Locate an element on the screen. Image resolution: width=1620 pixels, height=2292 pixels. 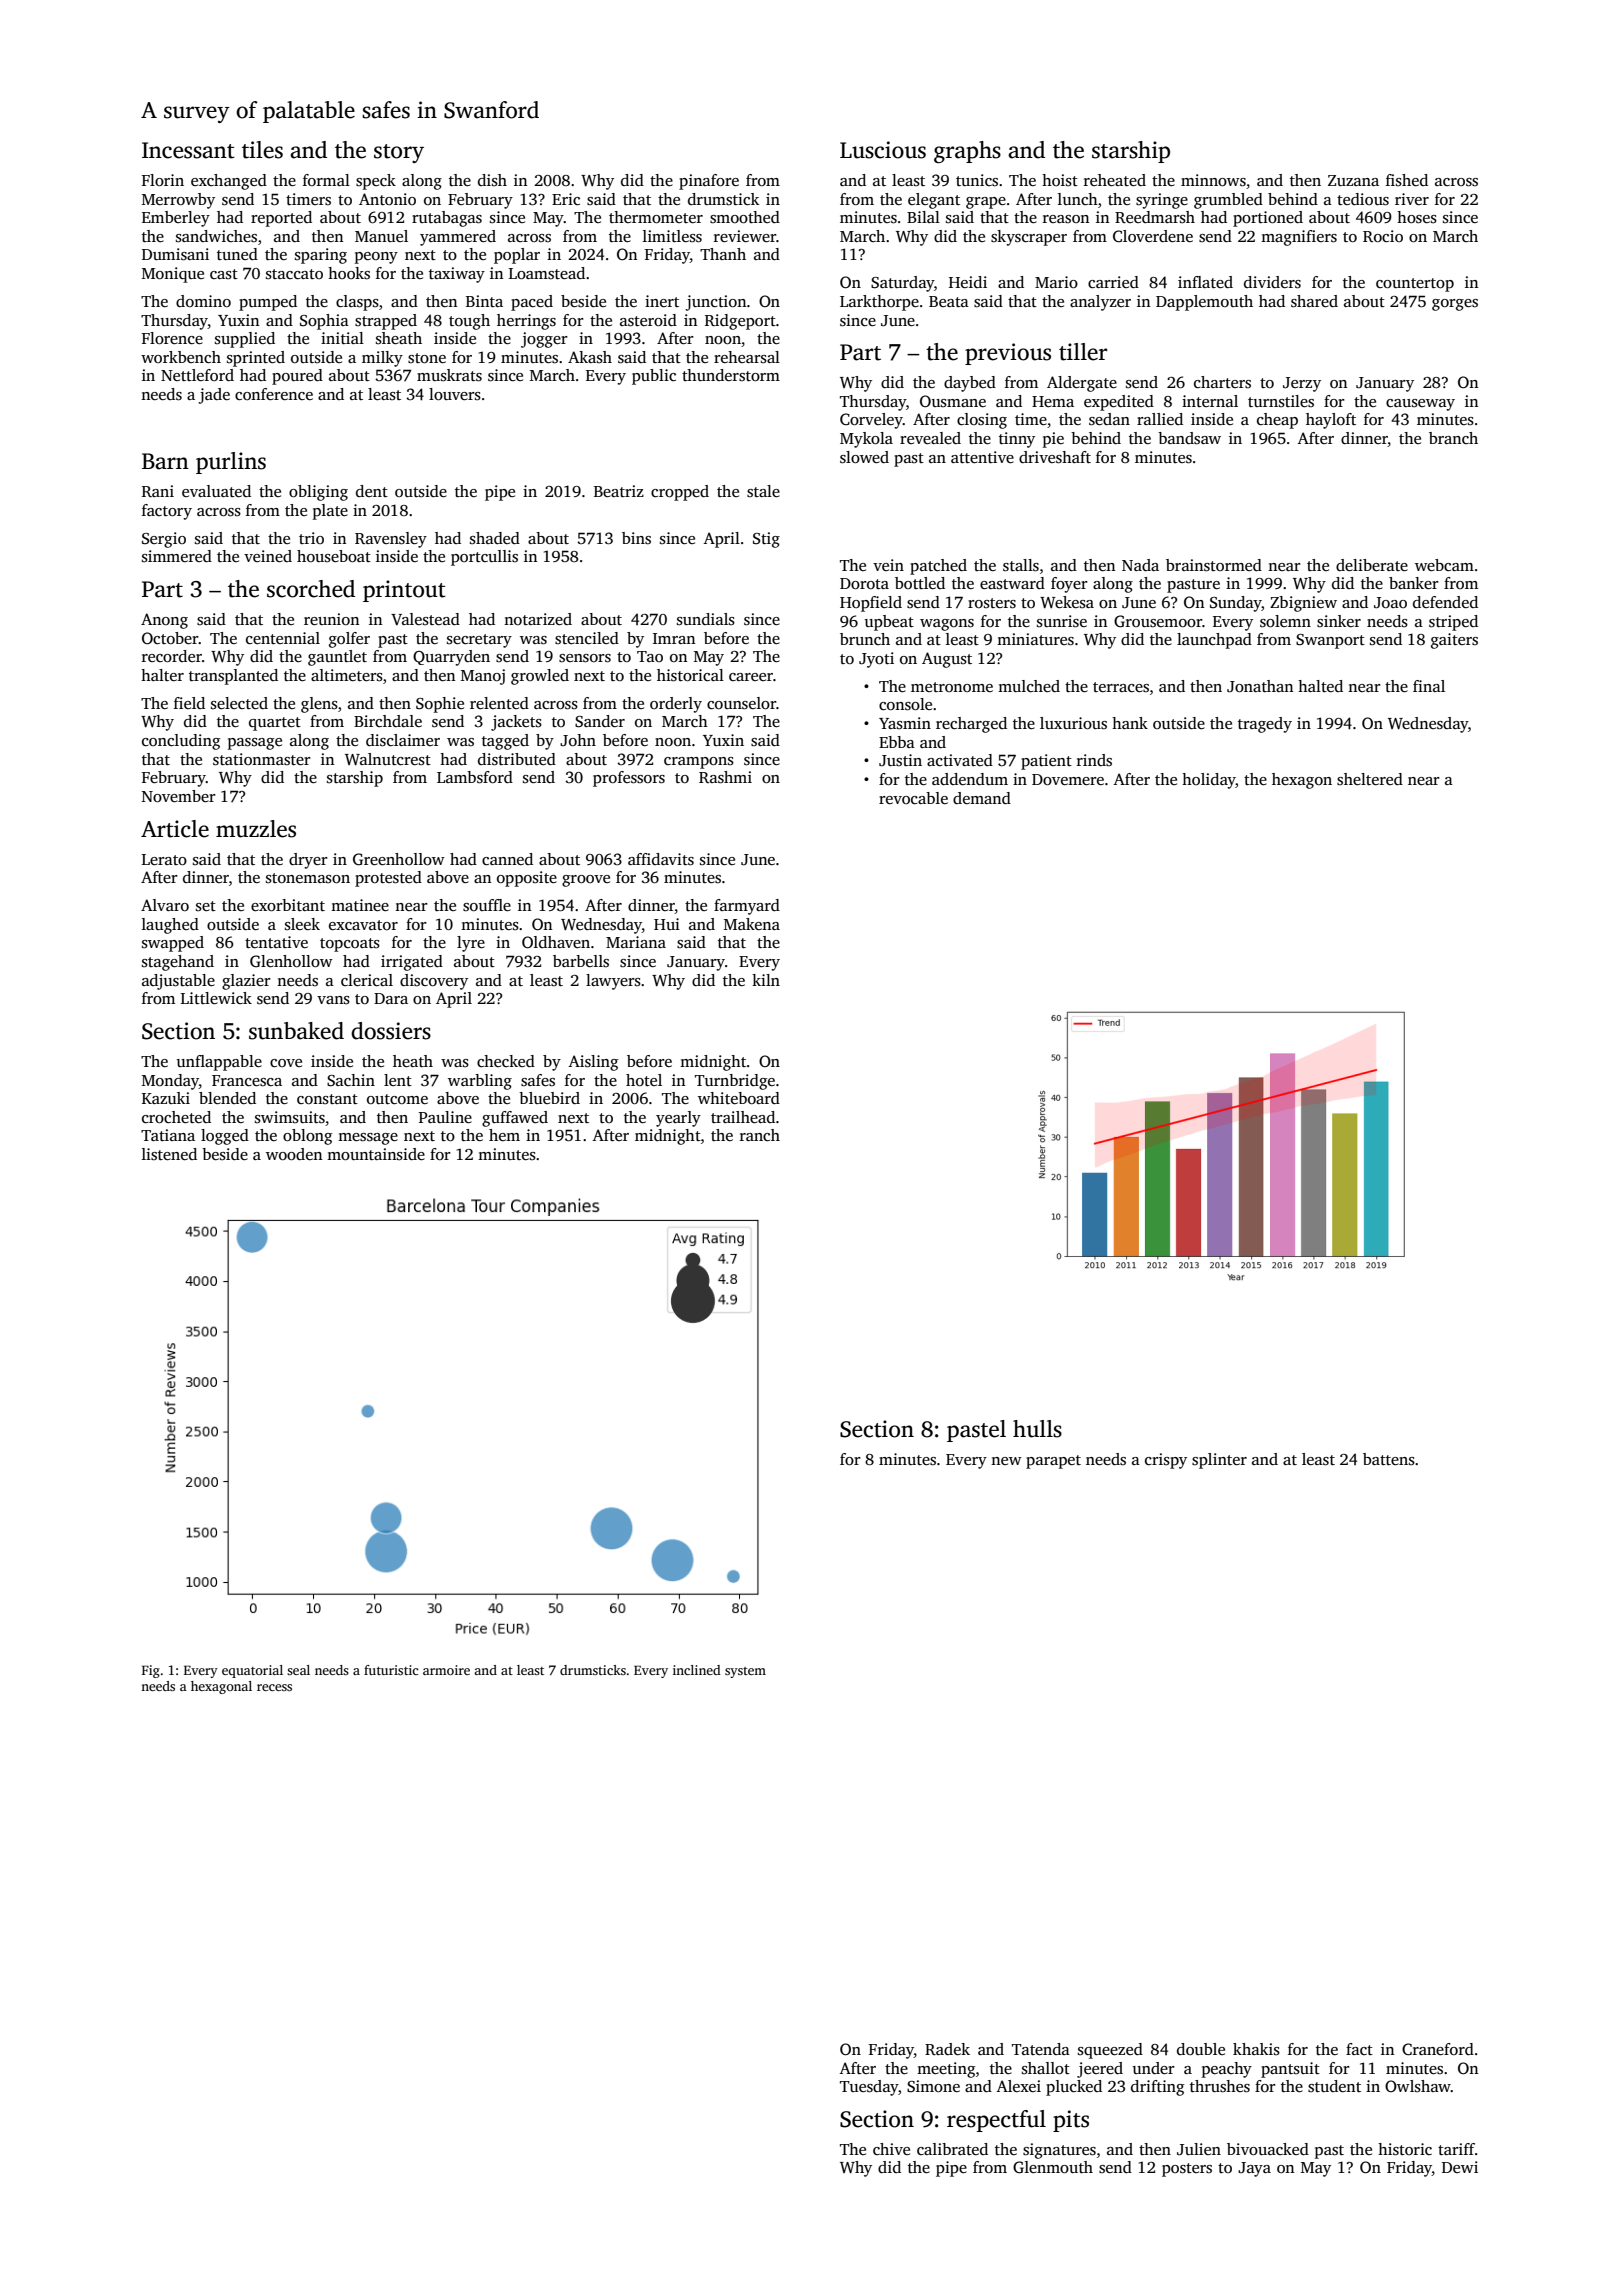
Larkthorpe is located at coordinates (879, 303).
